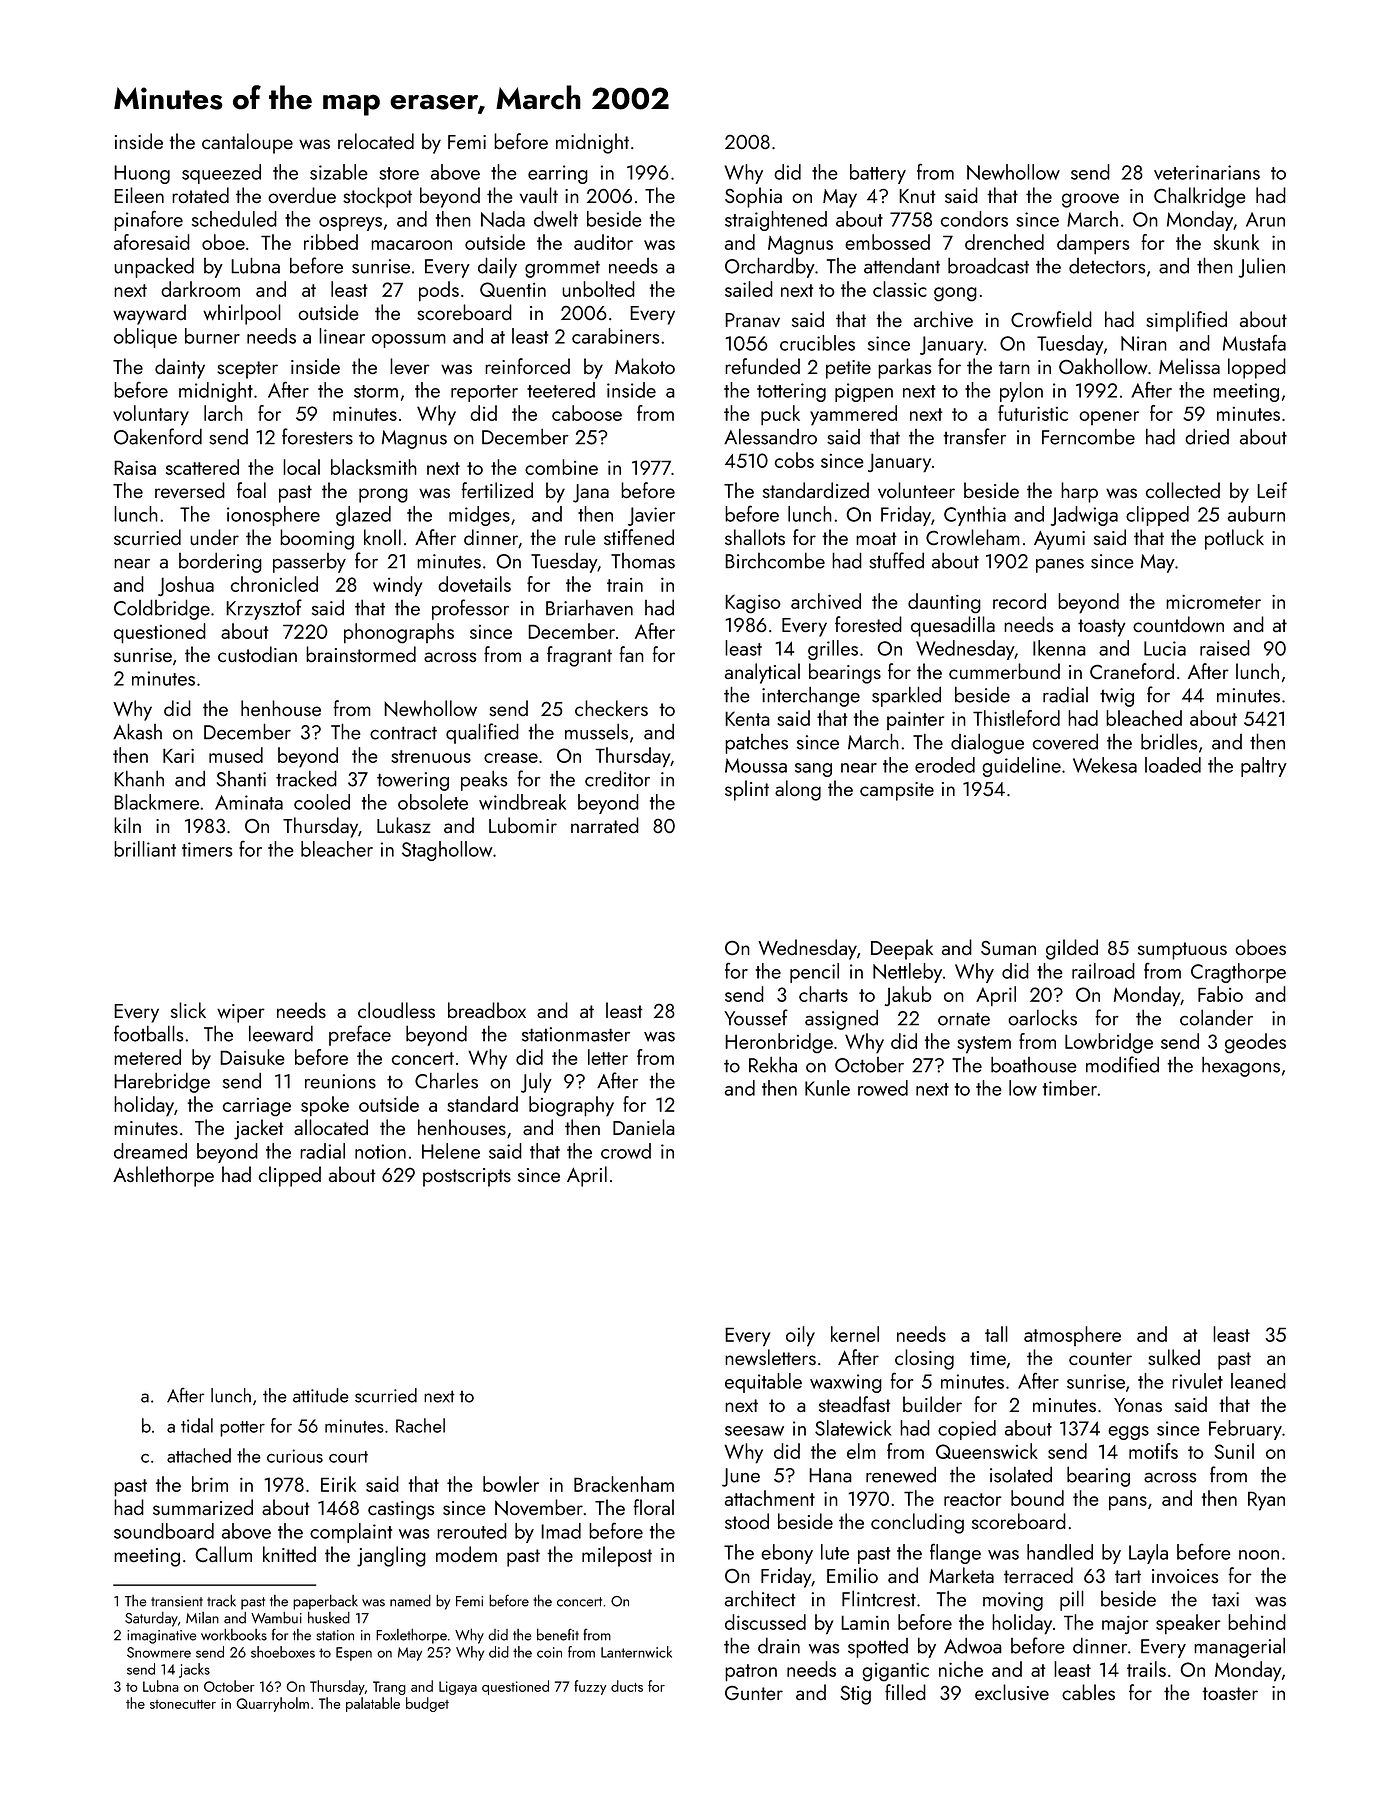 The width and height of the screenshot is (1400, 1812). I want to click on stonecutter, so click(183, 1704).
